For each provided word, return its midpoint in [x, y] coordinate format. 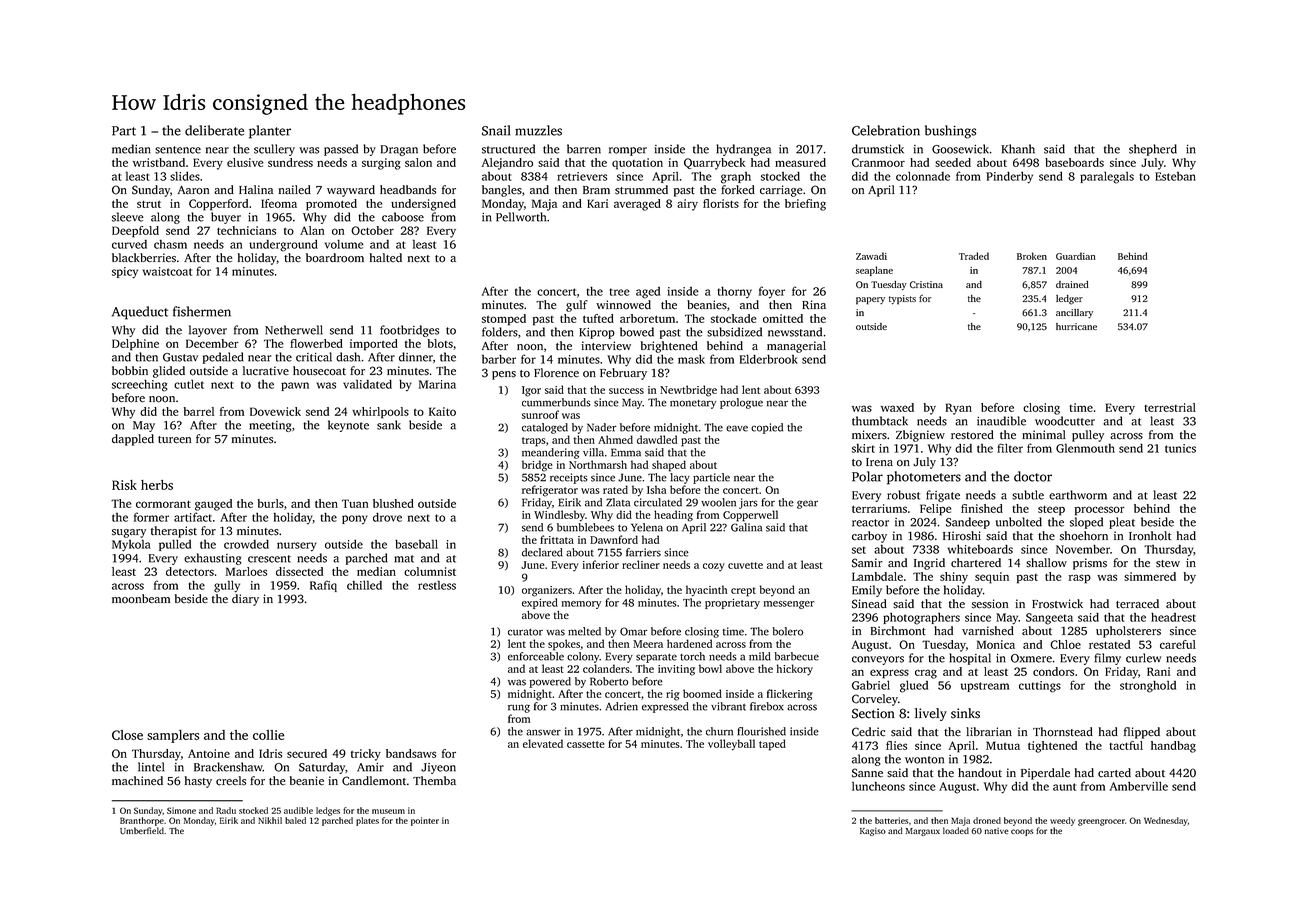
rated [615, 489]
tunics [1180, 448]
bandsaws [411, 753]
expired [540, 603]
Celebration [886, 130]
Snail [496, 130]
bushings [950, 132]
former [151, 517]
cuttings [1040, 687]
